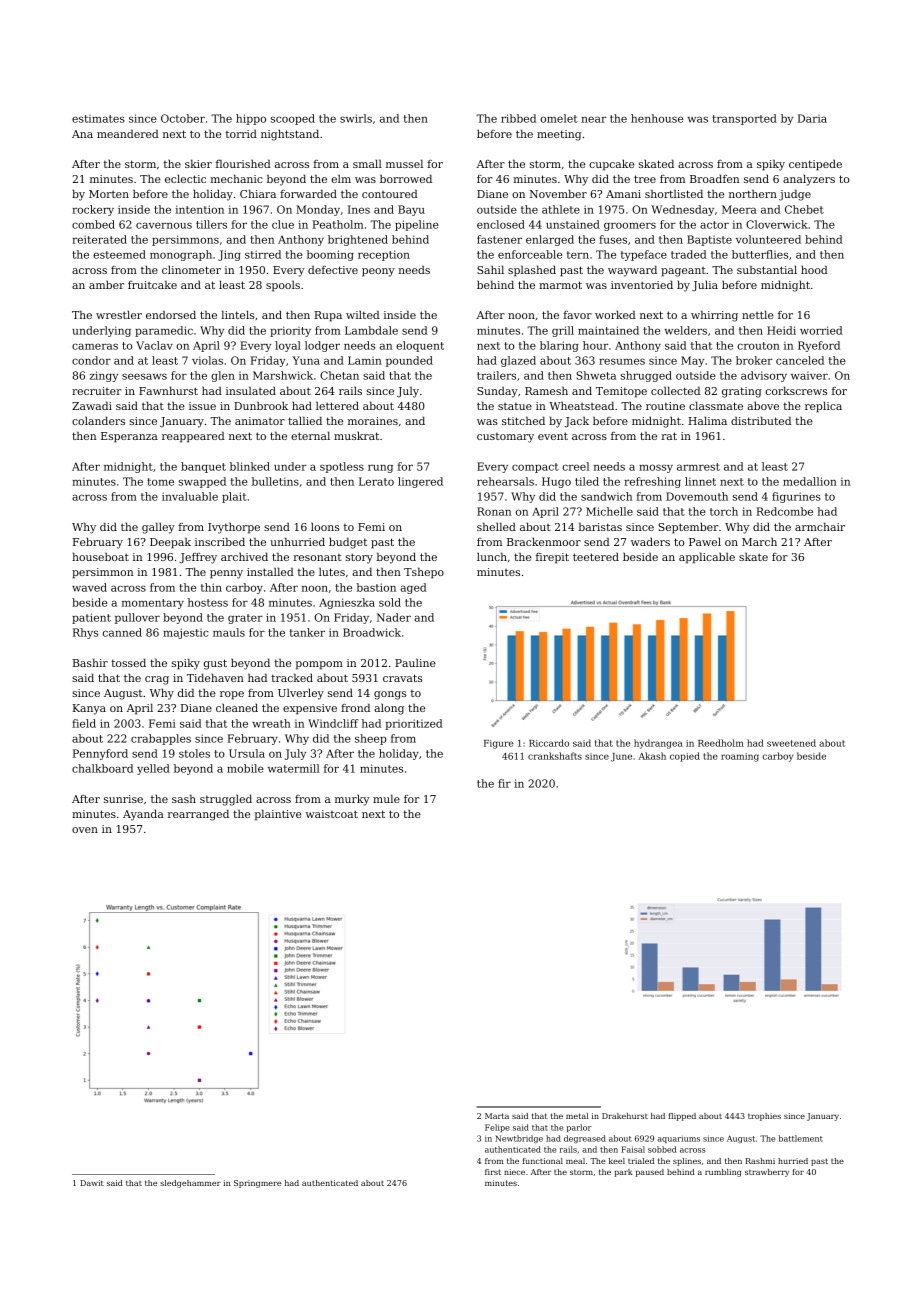  What do you see at coordinates (292, 119) in the page?
I see `scooped` at bounding box center [292, 119].
